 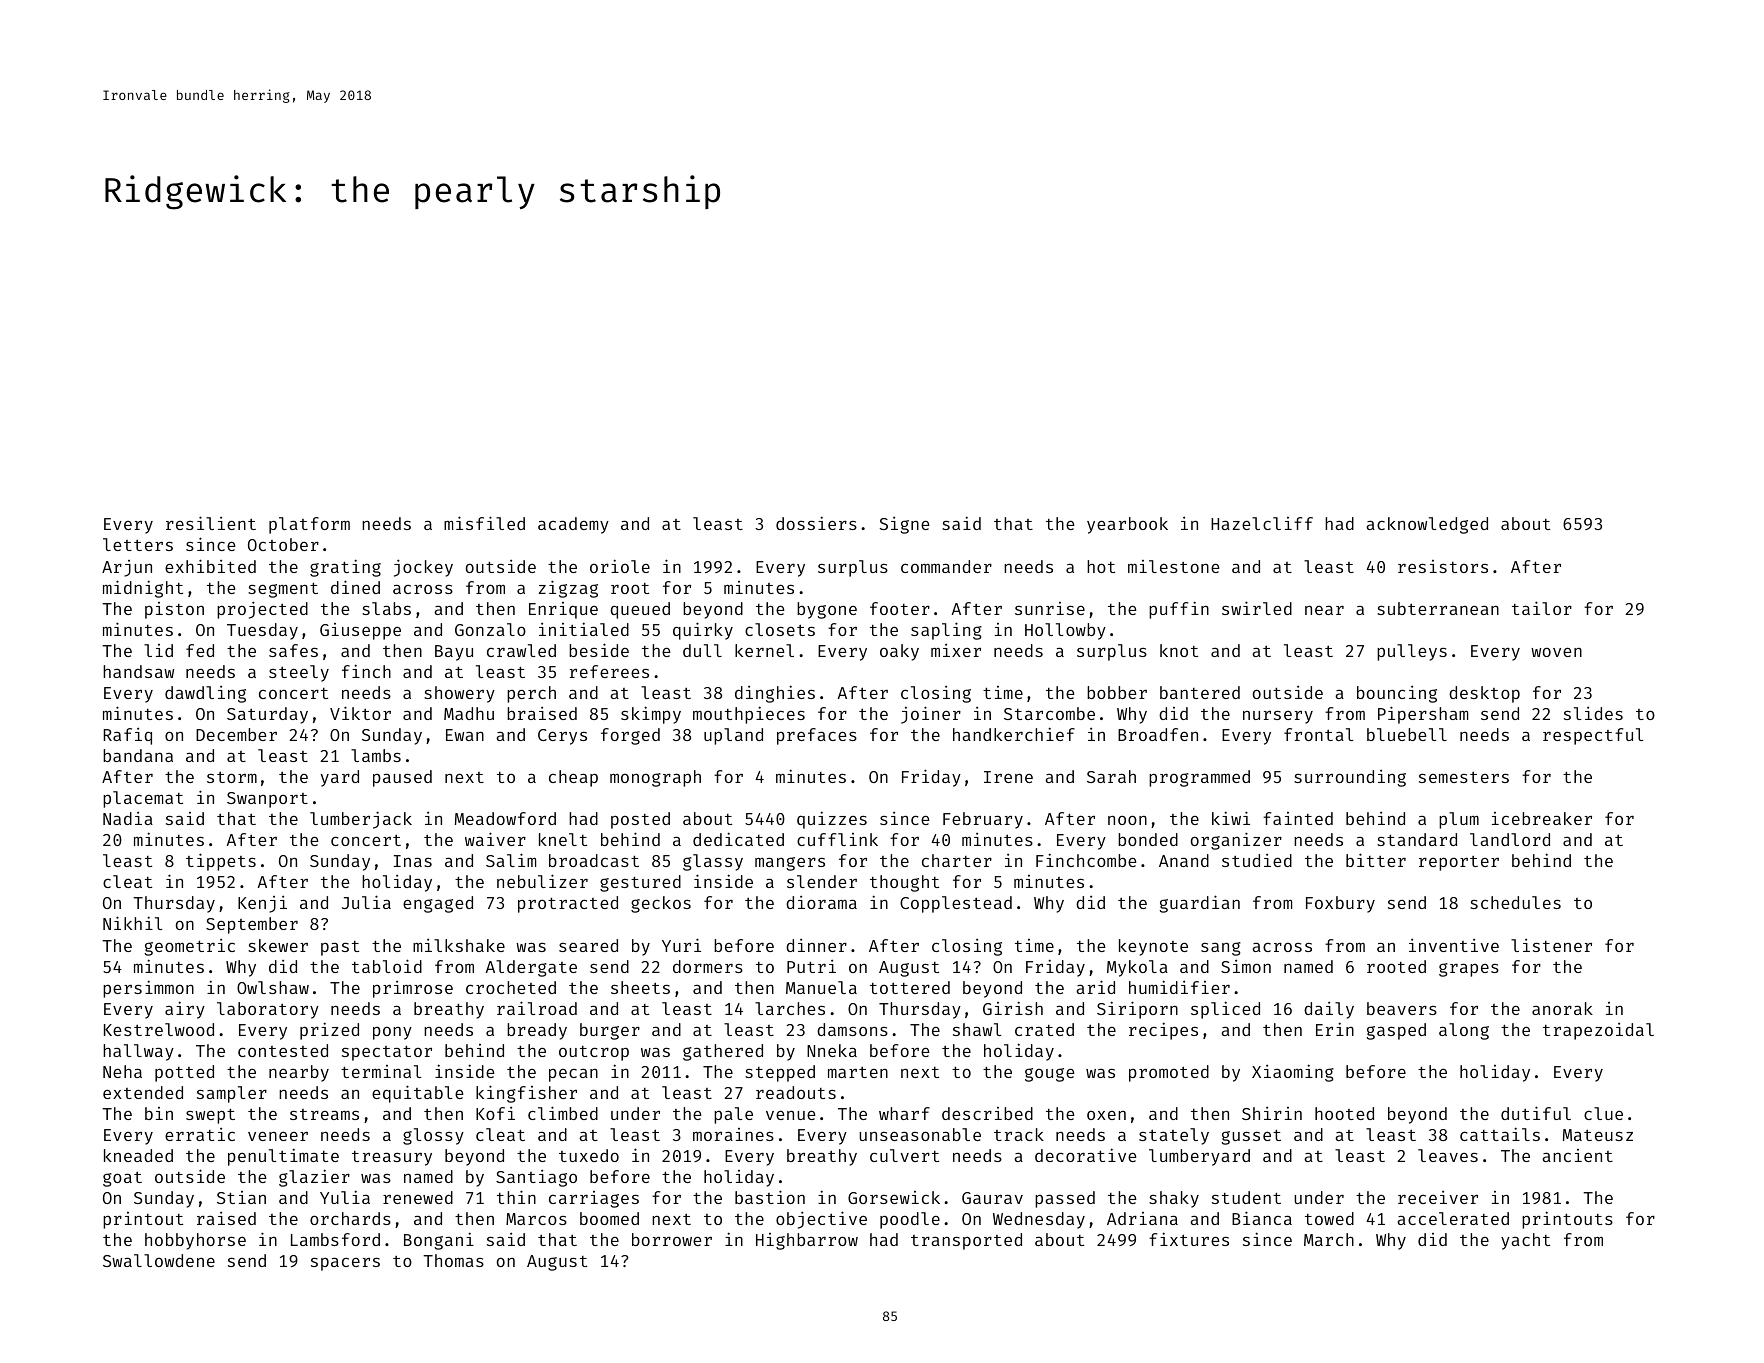 I want to click on crated, so click(x=1044, y=1029).
